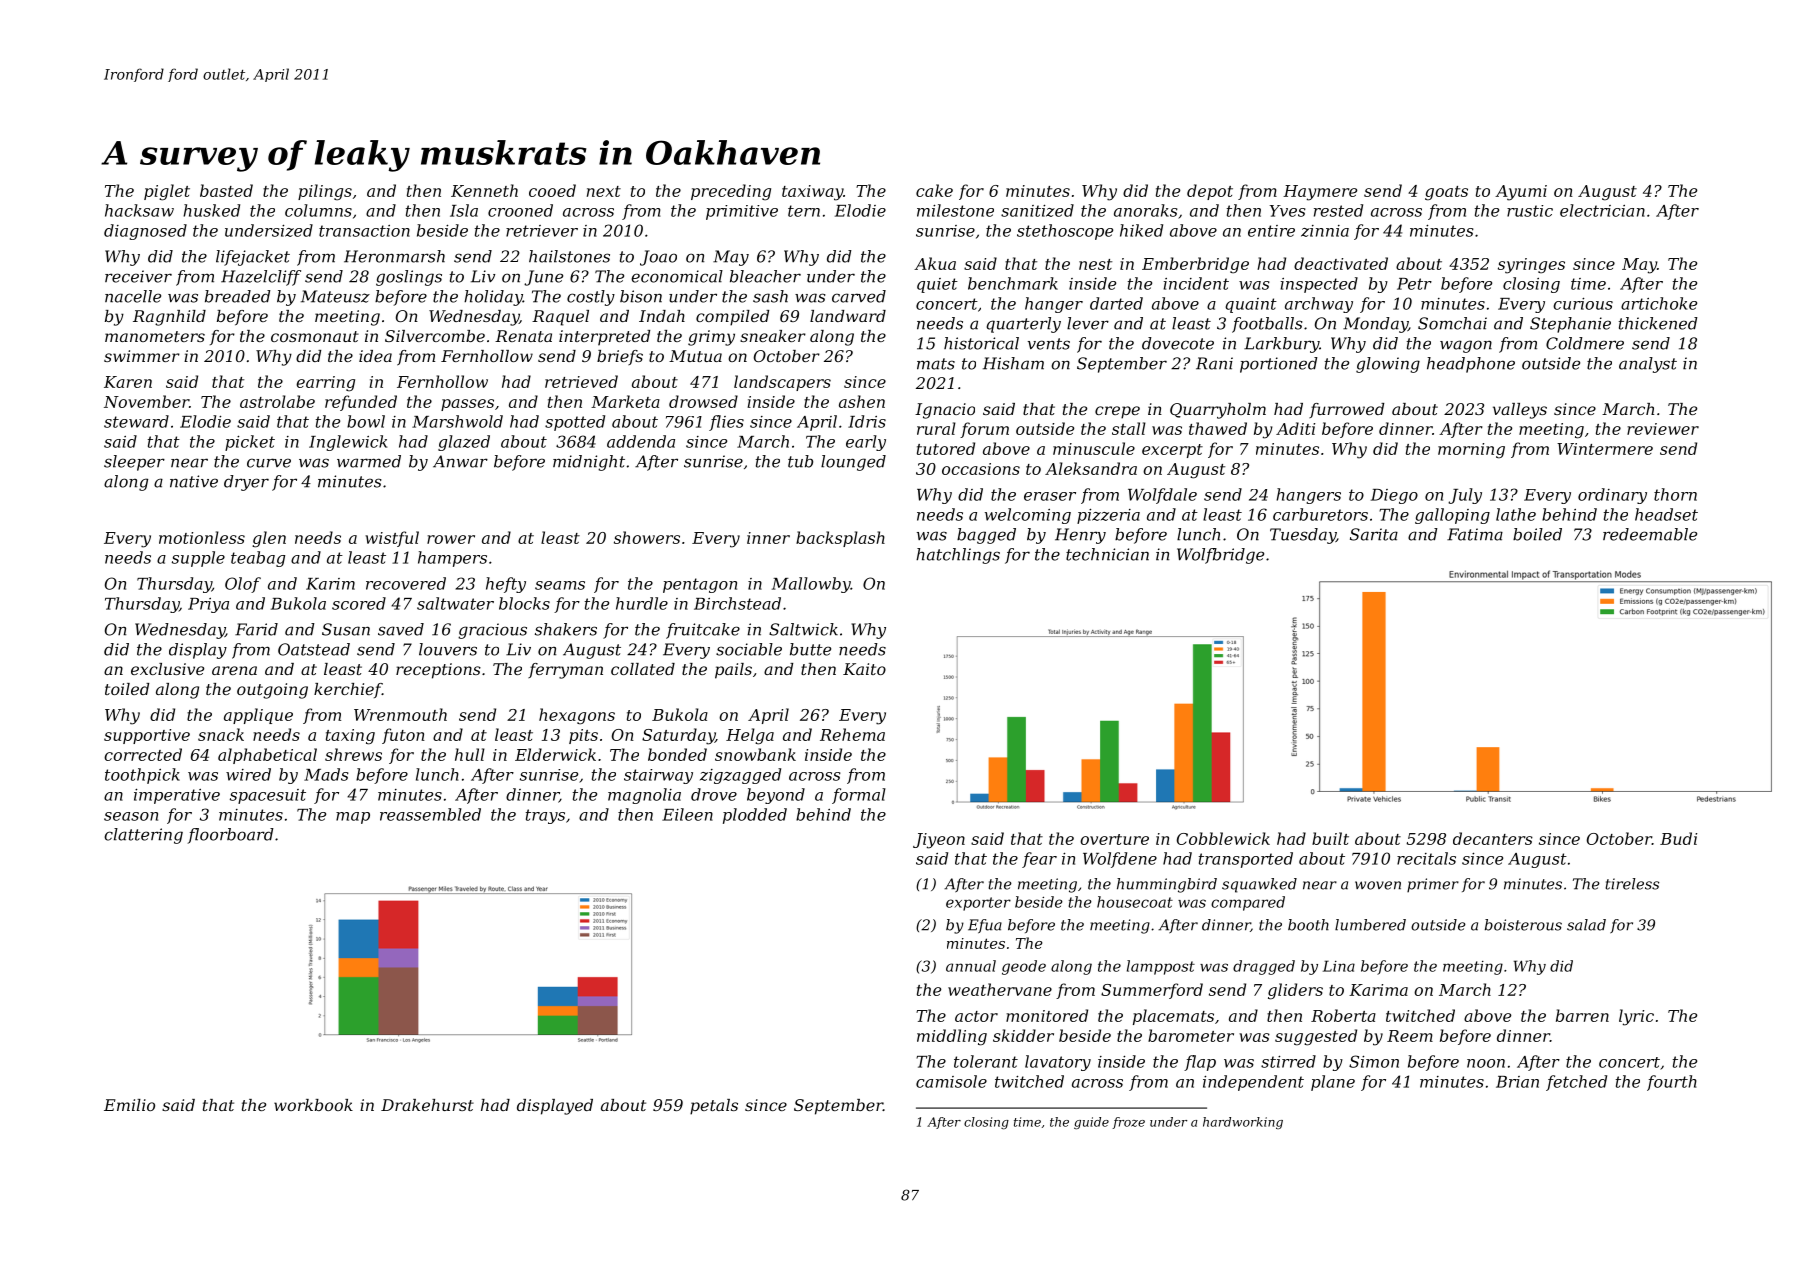 The image size is (1802, 1274). What do you see at coordinates (1050, 496) in the page?
I see `eraser` at bounding box center [1050, 496].
